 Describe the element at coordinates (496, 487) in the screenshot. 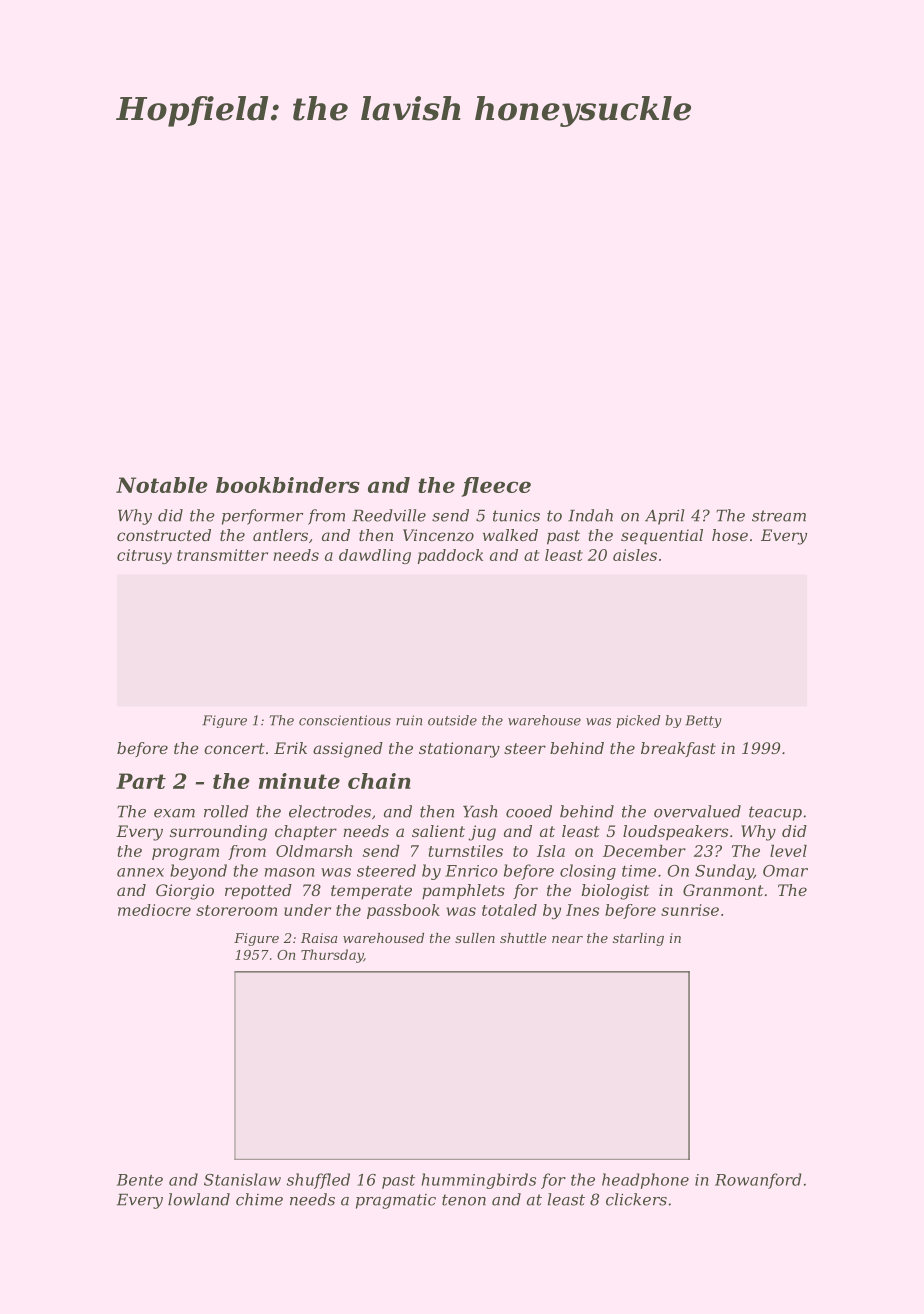

I see `fleece` at that location.
